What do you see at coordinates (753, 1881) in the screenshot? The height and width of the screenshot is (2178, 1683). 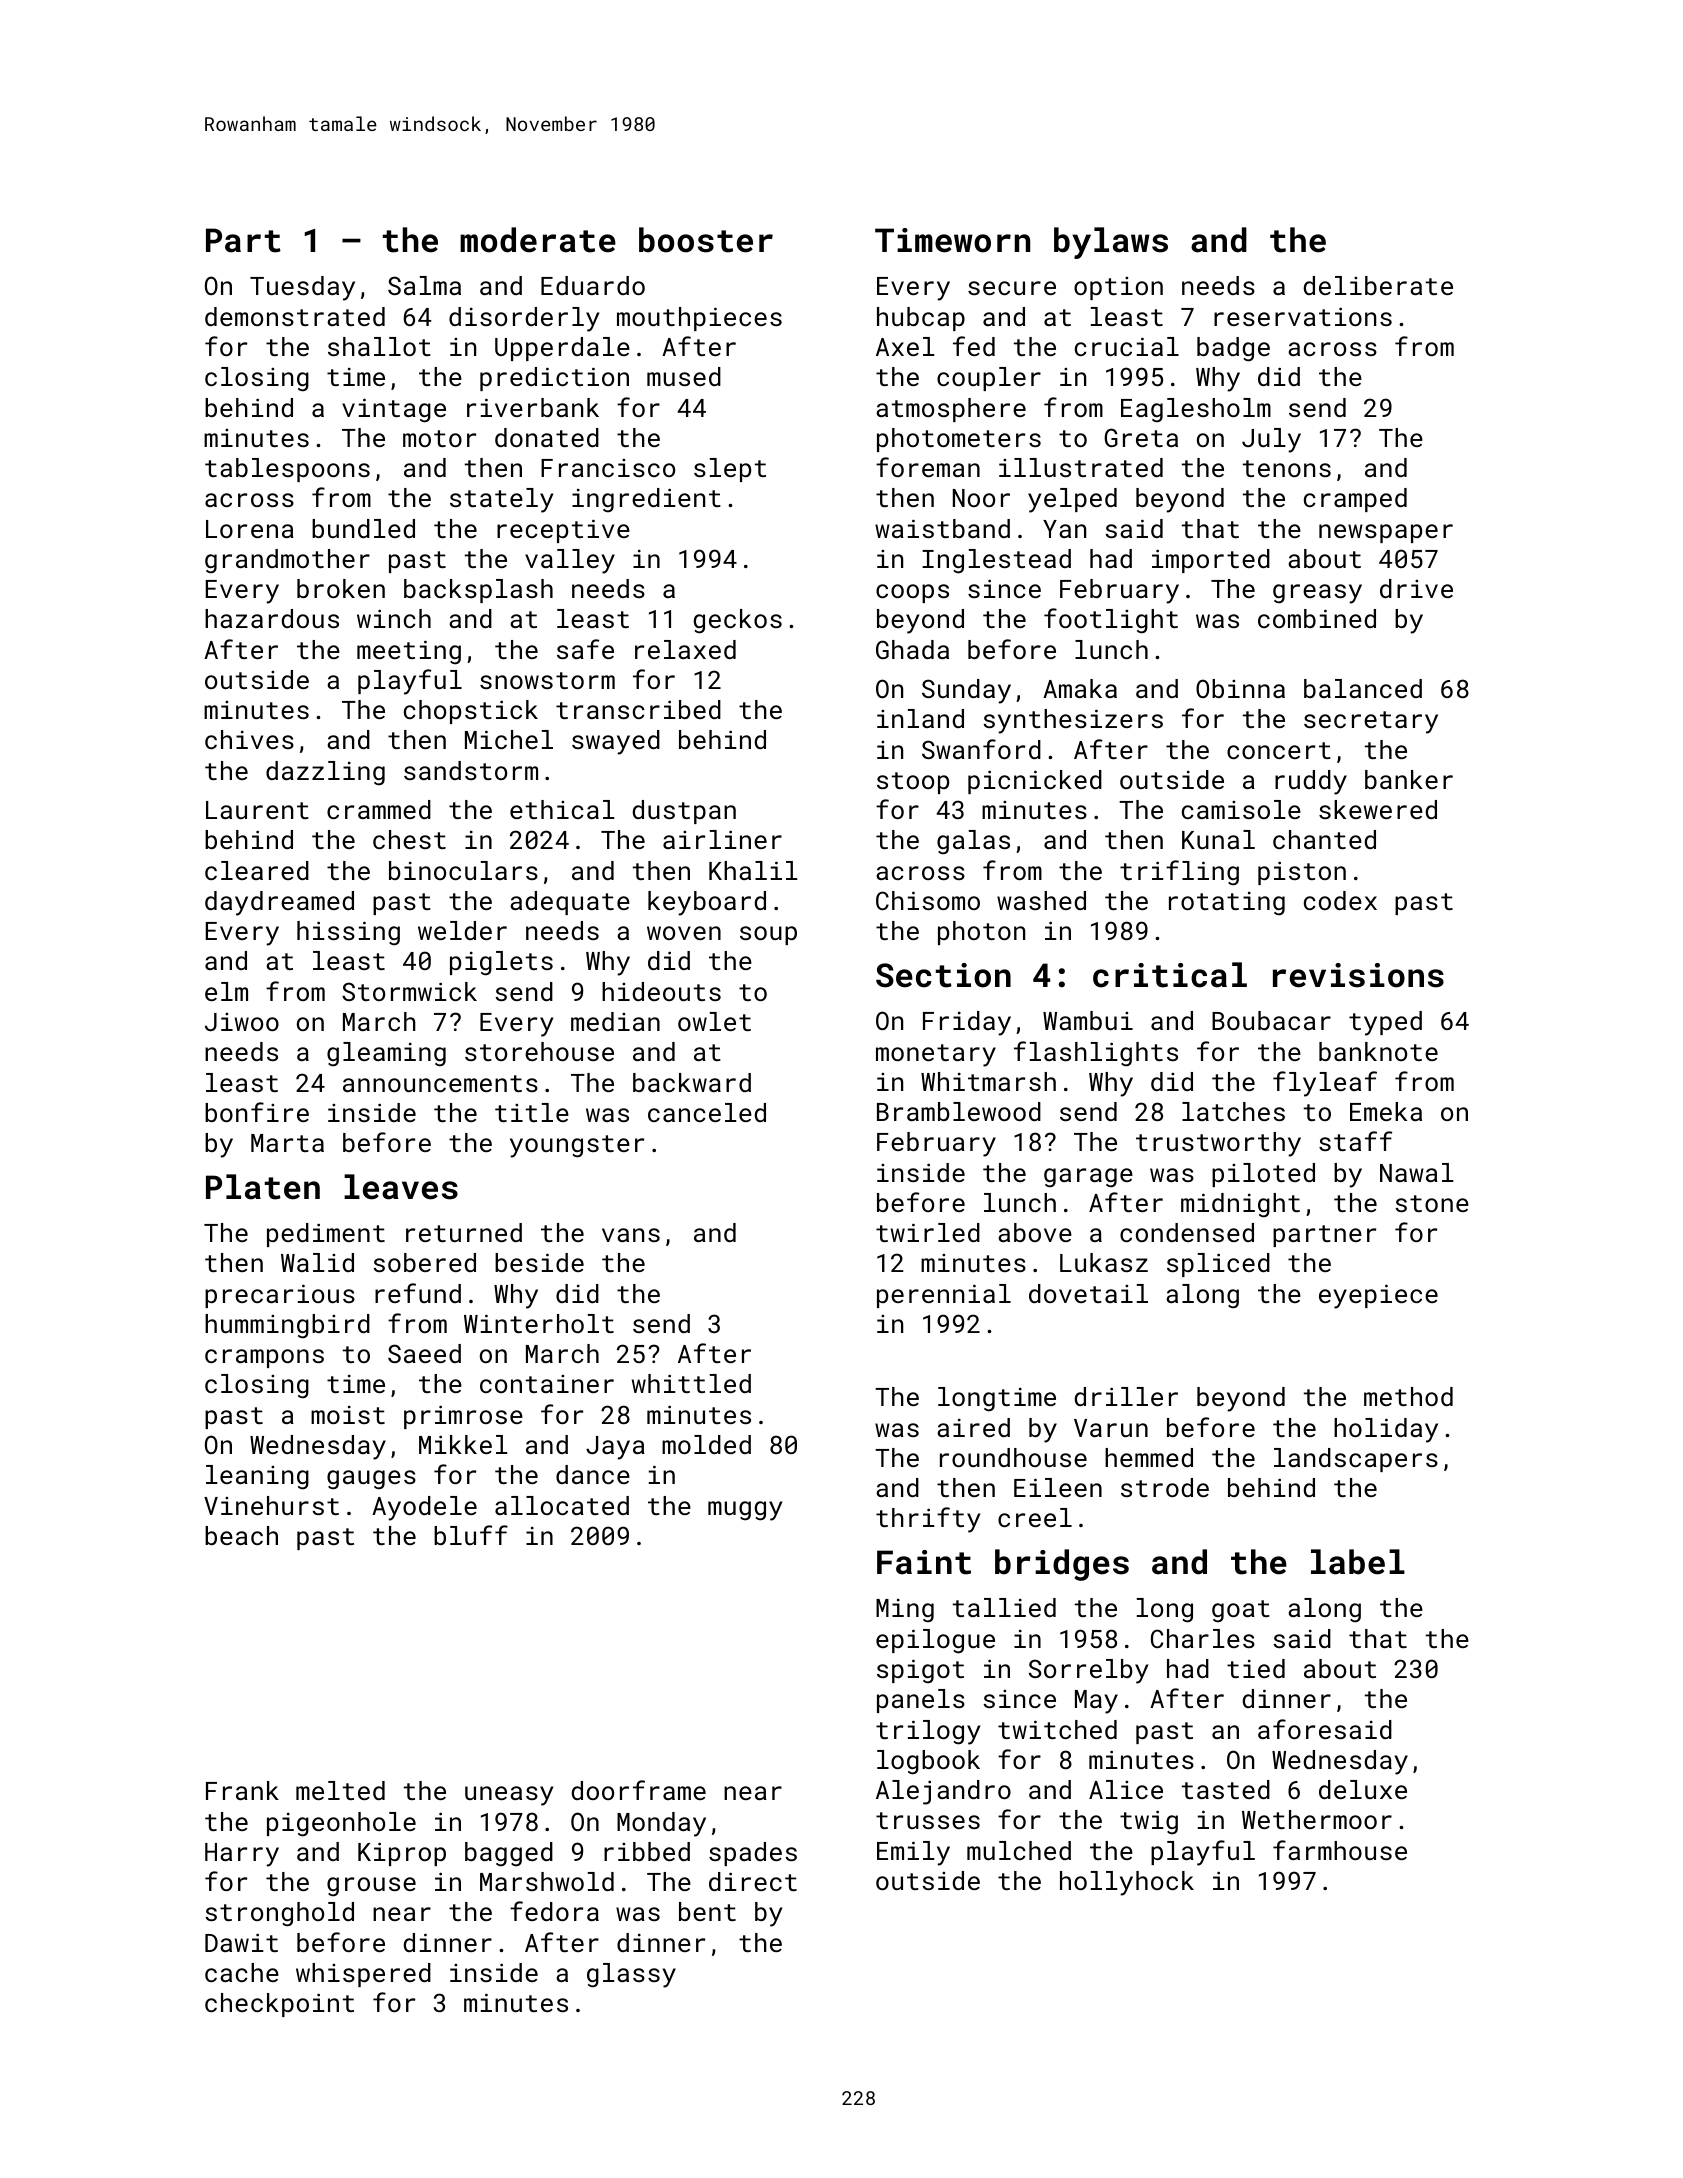 I see `direct` at bounding box center [753, 1881].
